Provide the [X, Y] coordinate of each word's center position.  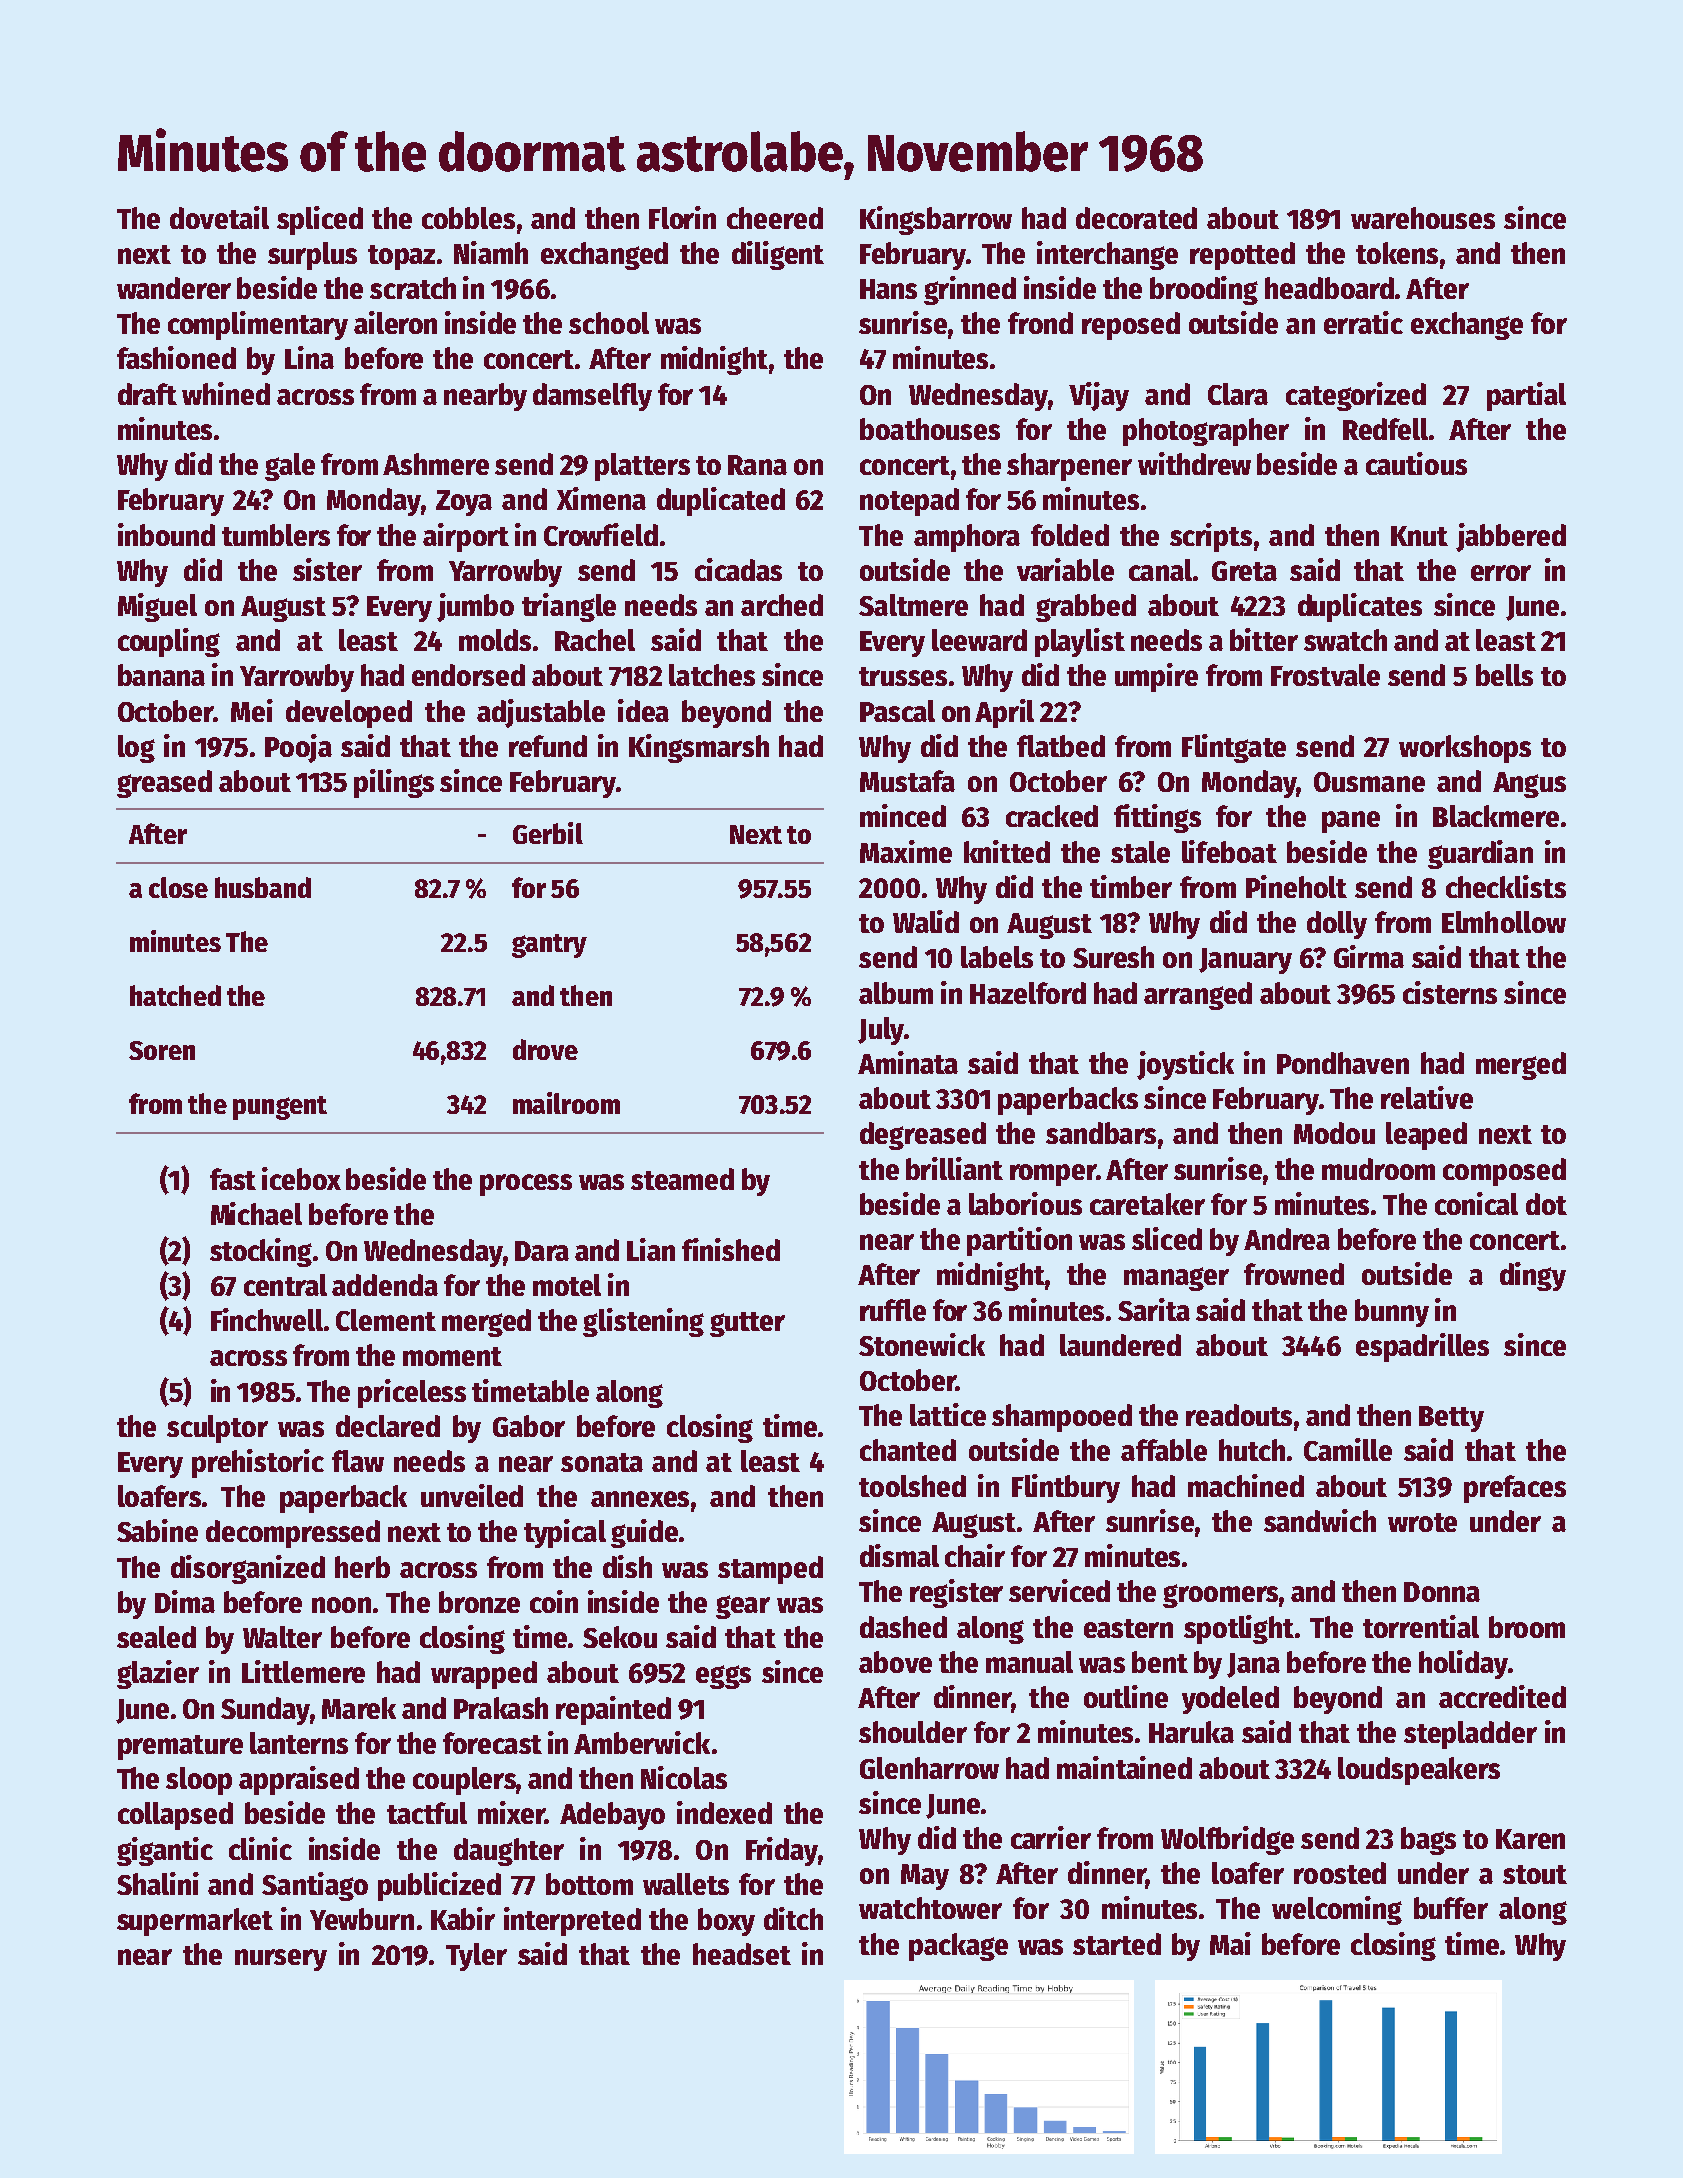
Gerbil [548, 833]
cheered [775, 218]
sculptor [217, 1429]
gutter [747, 1324]
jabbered [1511, 537]
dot [1546, 1204]
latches [712, 675]
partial [1526, 396]
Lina [309, 357]
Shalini [158, 1883]
